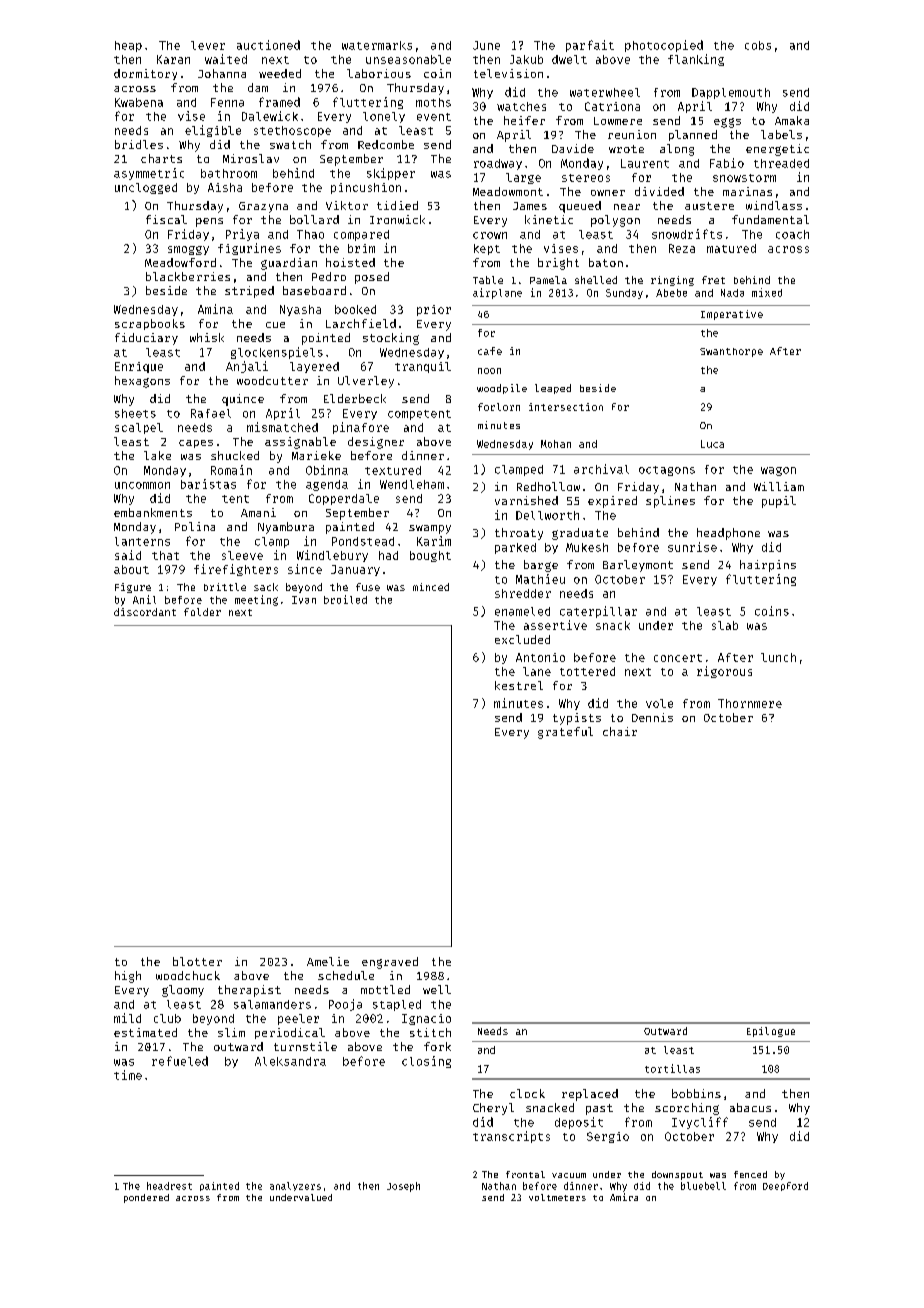 This screenshot has height=1308, width=924. I want to click on clock, so click(527, 1093).
